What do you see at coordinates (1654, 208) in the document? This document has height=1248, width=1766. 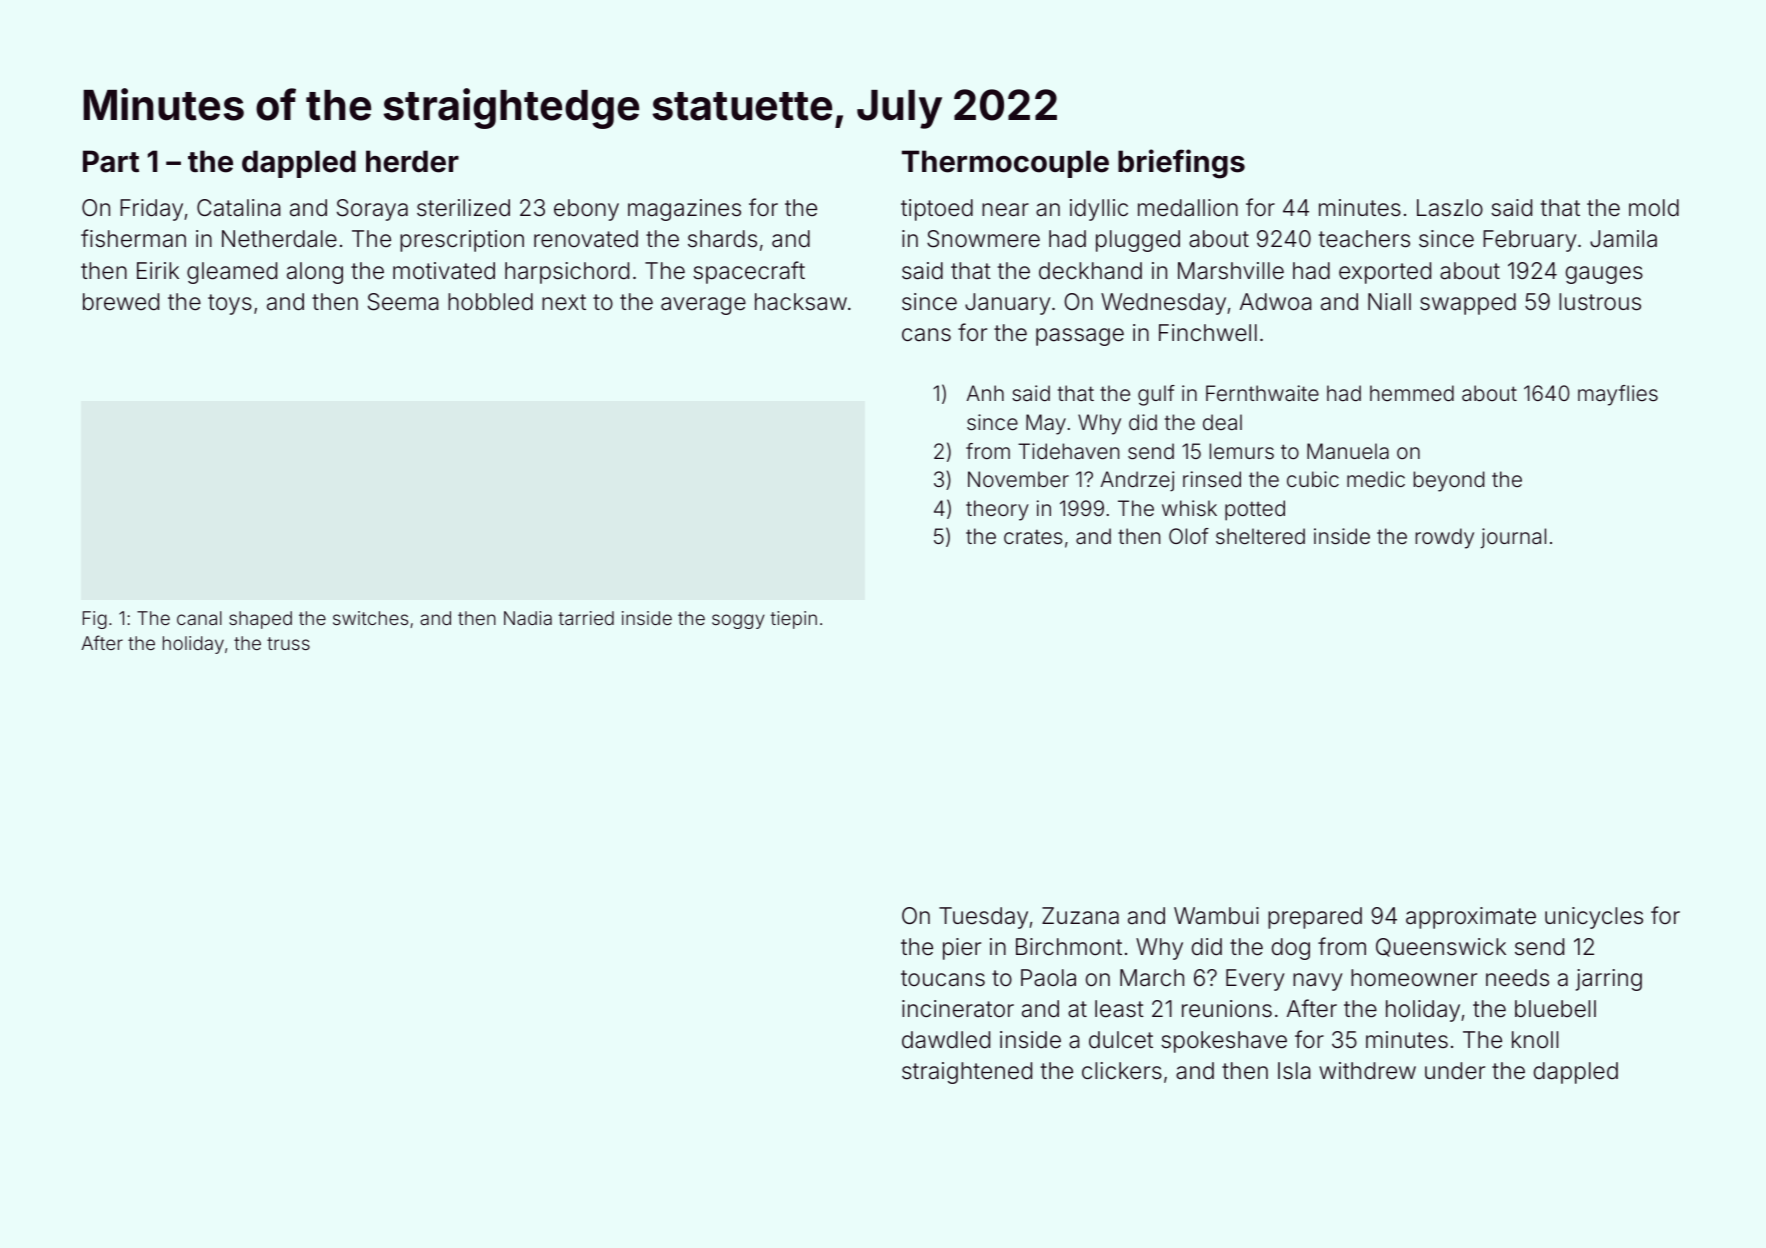 I see `mold` at bounding box center [1654, 208].
